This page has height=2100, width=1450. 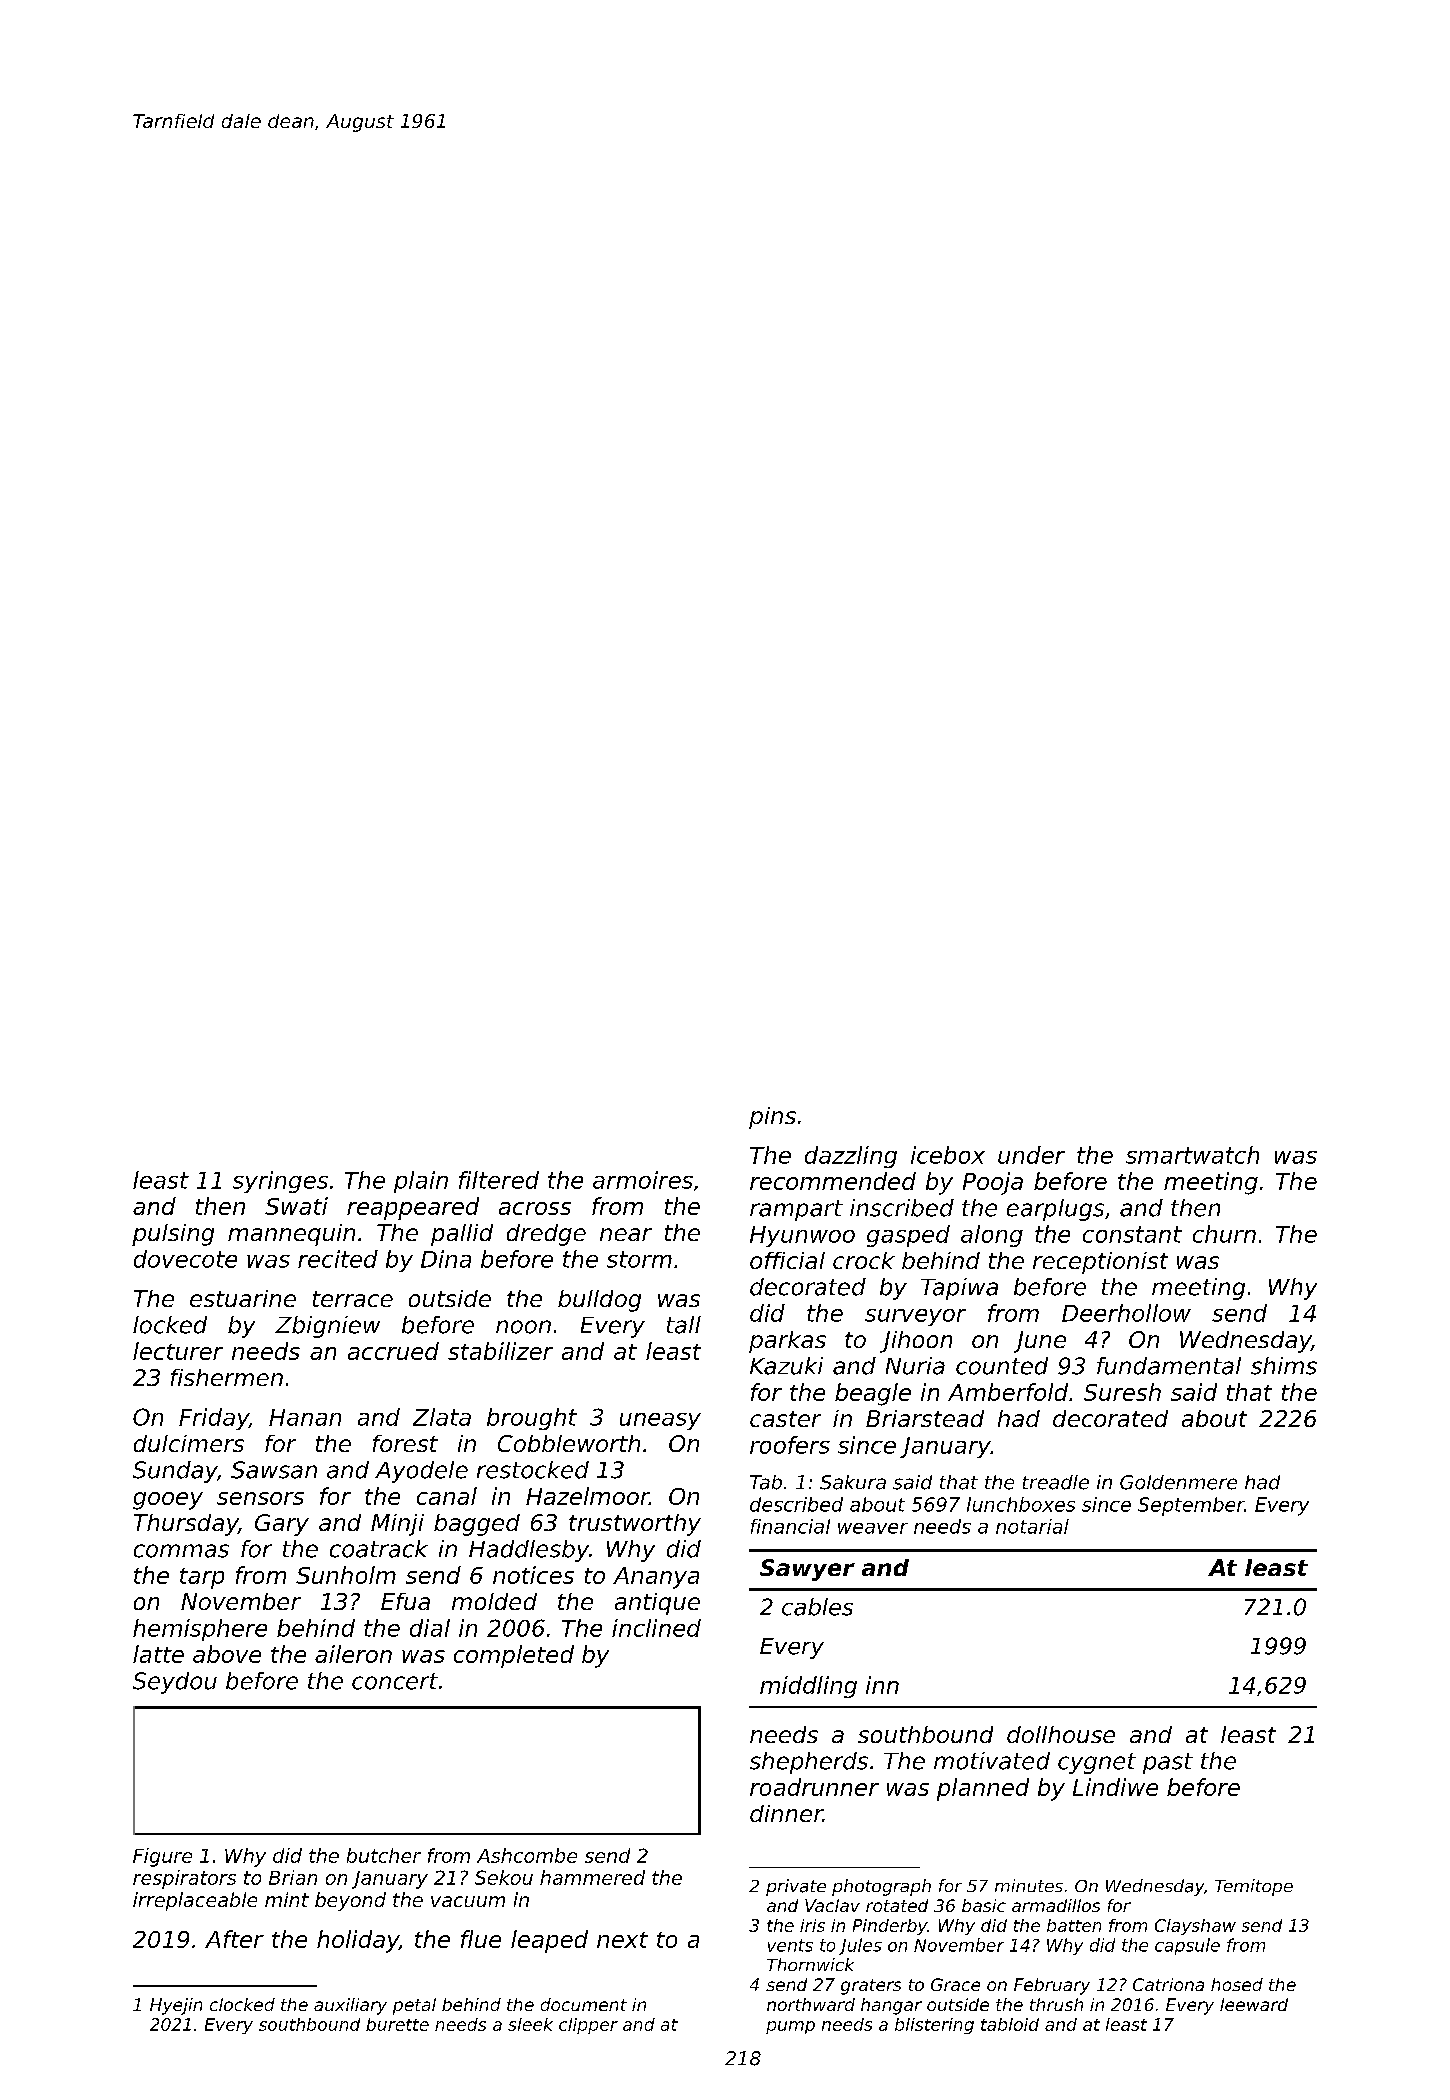 I want to click on planned, so click(x=983, y=1789).
